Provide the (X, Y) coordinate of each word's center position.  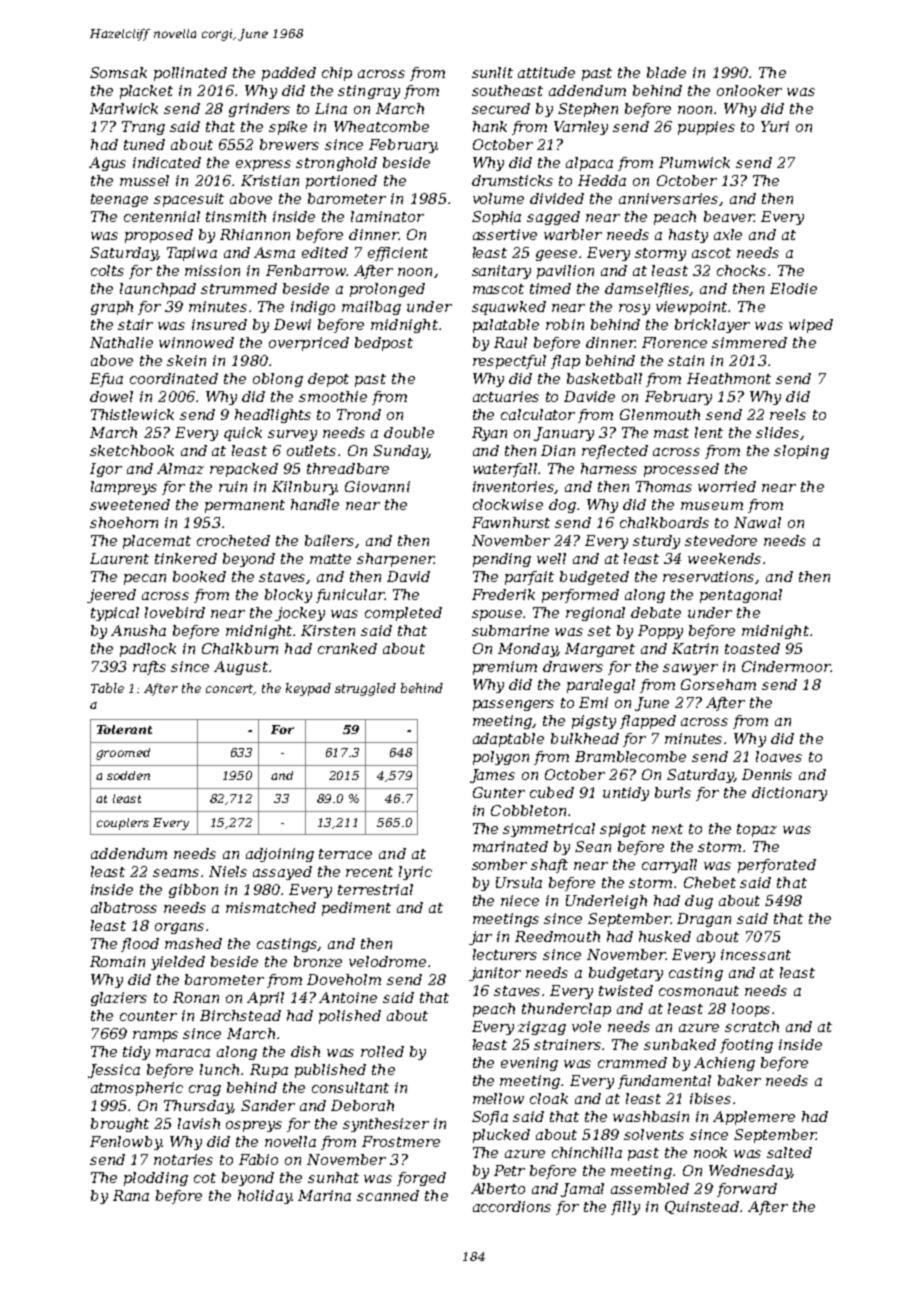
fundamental (664, 1082)
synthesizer (386, 1125)
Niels (228, 871)
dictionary (789, 794)
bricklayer (712, 326)
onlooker (749, 90)
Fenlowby (126, 1143)
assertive (505, 234)
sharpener (395, 560)
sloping (801, 452)
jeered (111, 596)
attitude (546, 72)
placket (146, 92)
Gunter (499, 792)
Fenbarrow (306, 270)
